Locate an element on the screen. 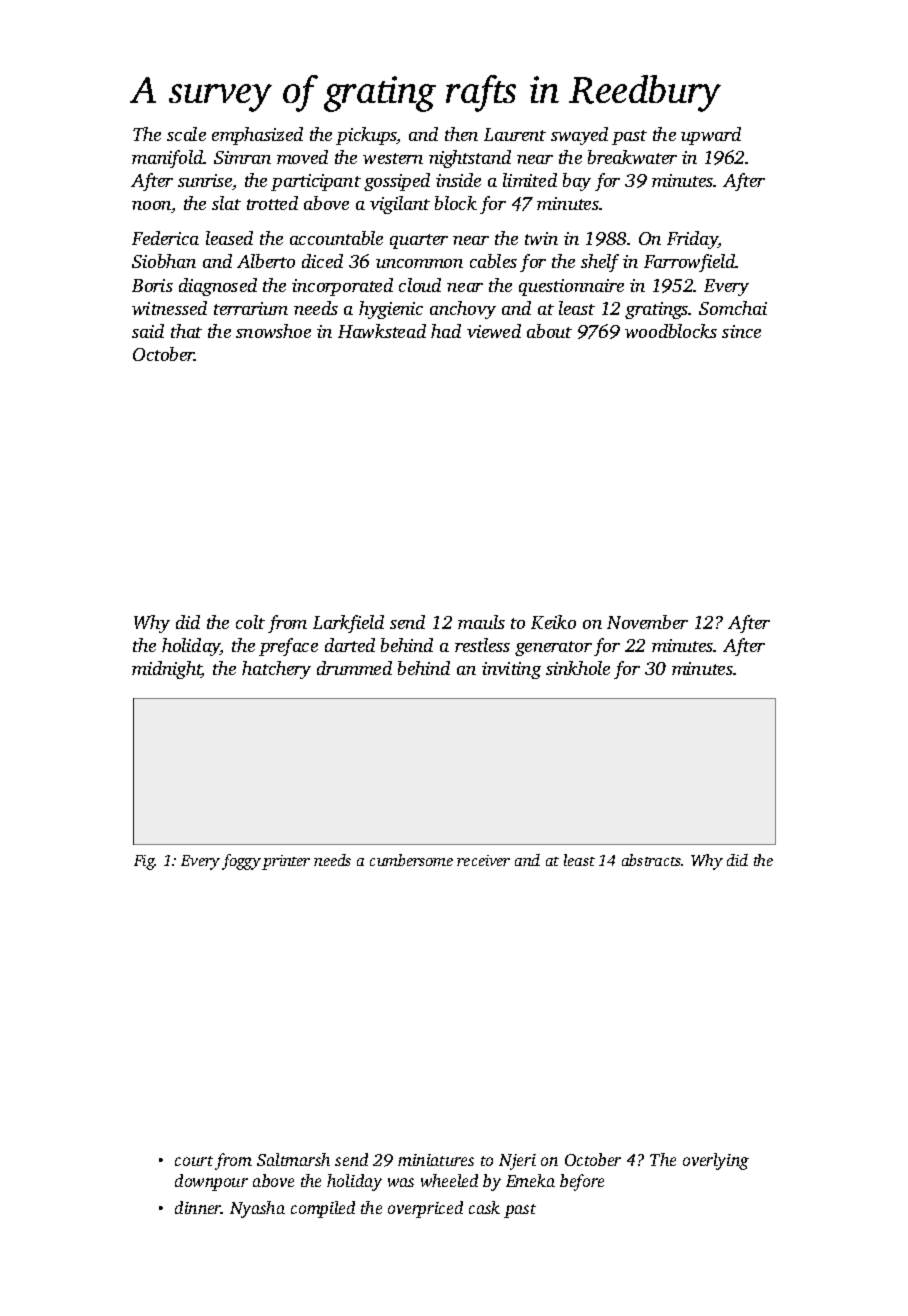  Farrowfield is located at coordinates (690, 263).
